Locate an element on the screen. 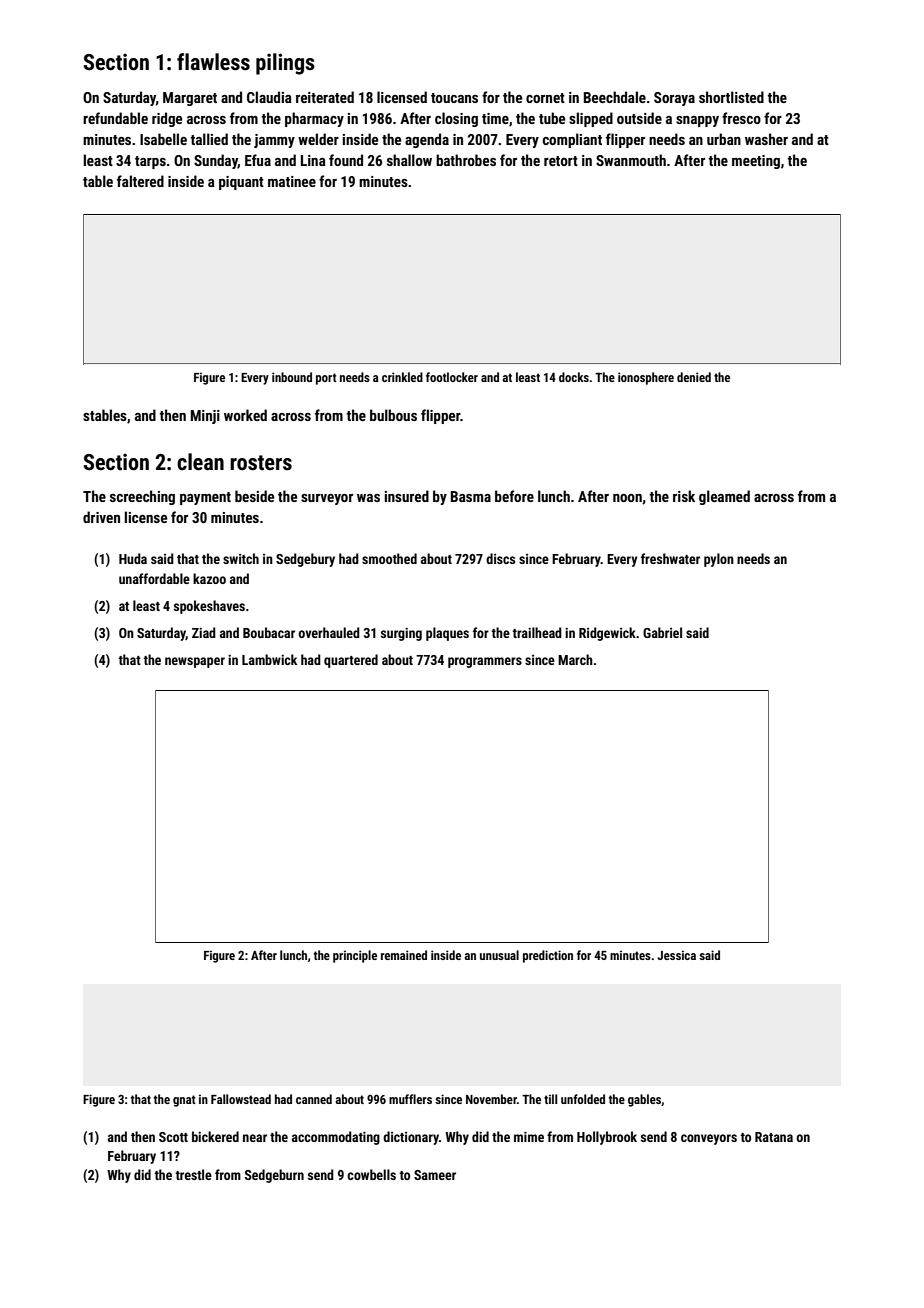 The image size is (924, 1308). pylon is located at coordinates (719, 560).
